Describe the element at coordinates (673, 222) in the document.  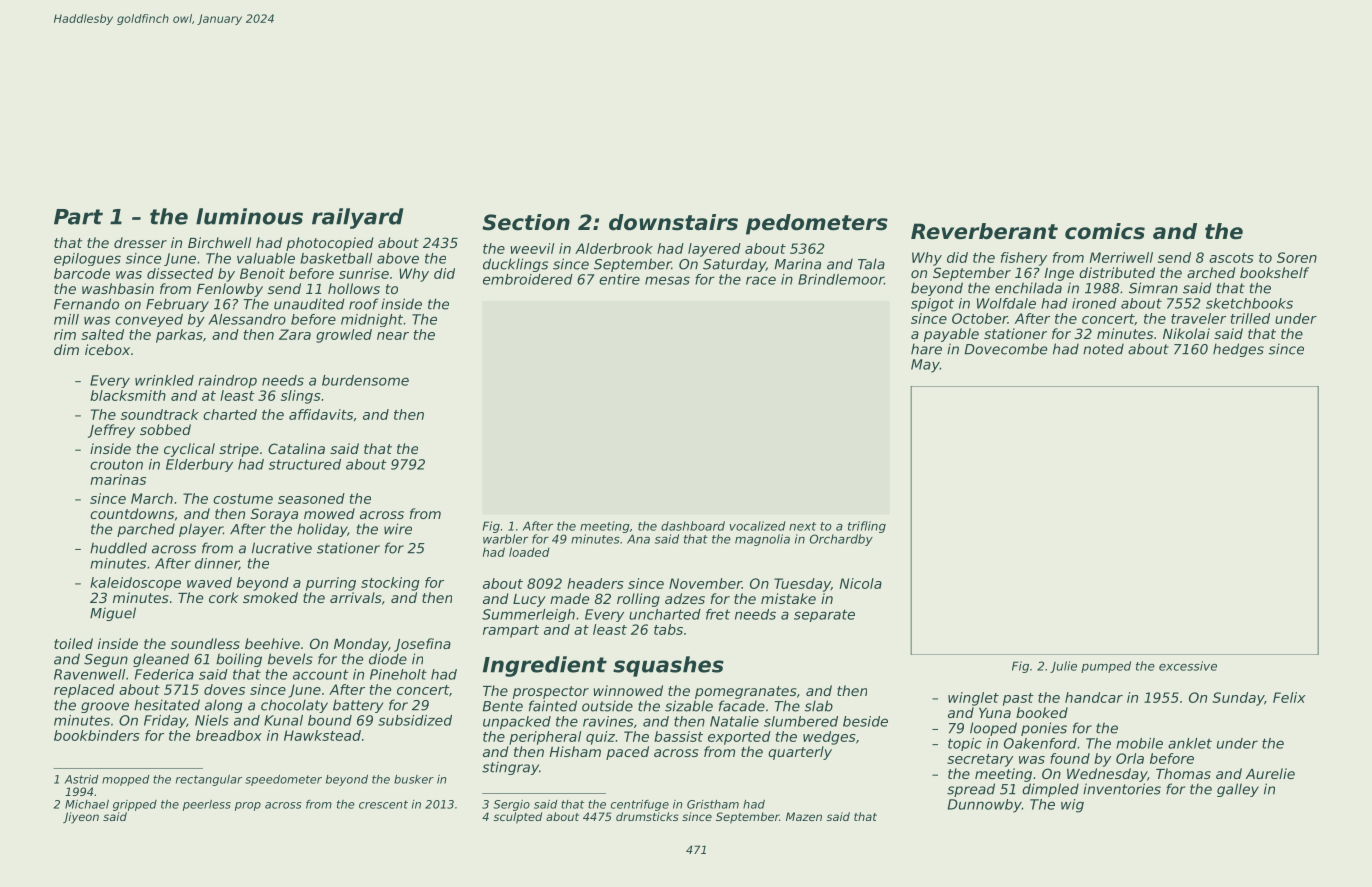
I see `downstairs` at that location.
